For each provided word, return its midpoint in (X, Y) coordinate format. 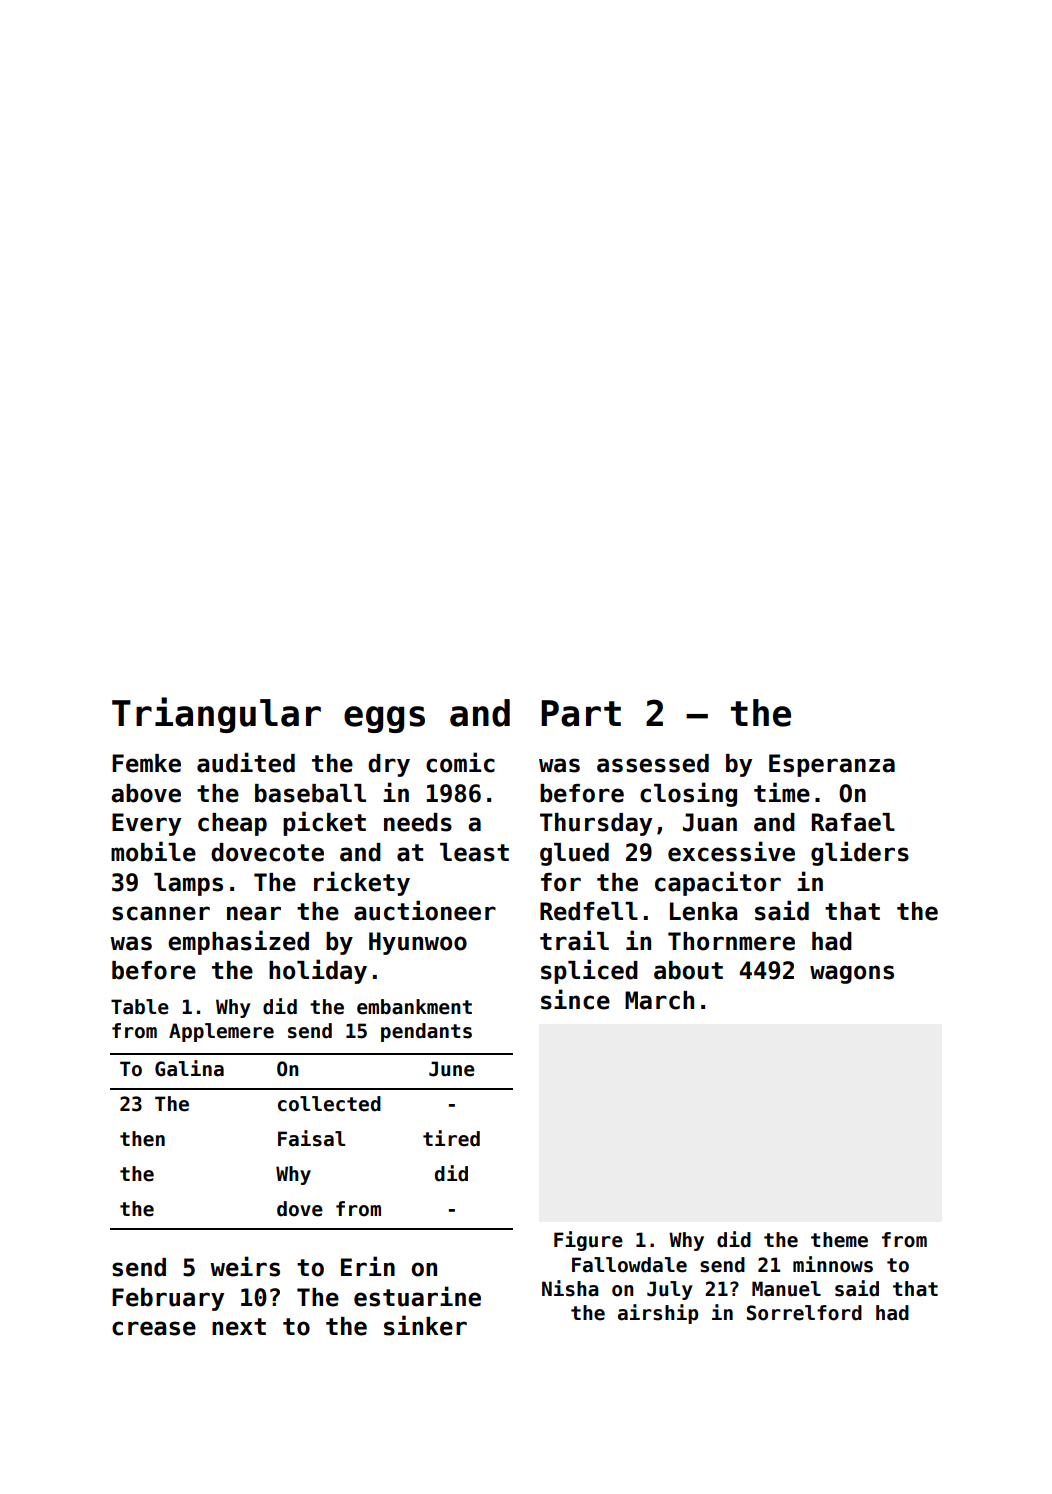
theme (839, 1240)
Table (140, 1007)
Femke (146, 763)
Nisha (570, 1288)
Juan (710, 822)
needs (418, 822)
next (239, 1327)
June (452, 1069)
